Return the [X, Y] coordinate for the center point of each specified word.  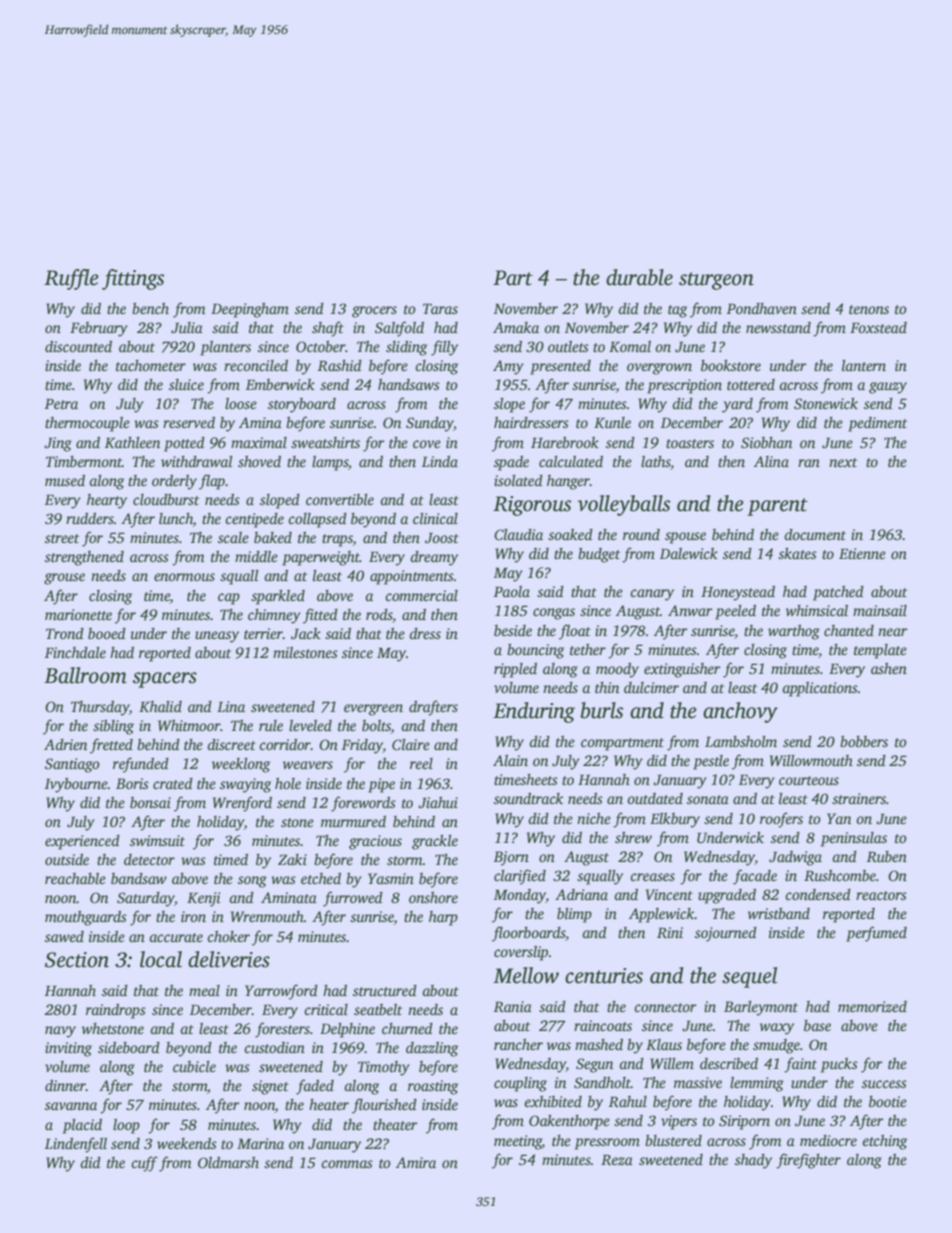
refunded [141, 765]
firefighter [808, 1161]
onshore [433, 897]
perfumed [876, 934]
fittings [133, 279]
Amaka [516, 327]
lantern [864, 365]
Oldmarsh [228, 1162]
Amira [416, 1162]
